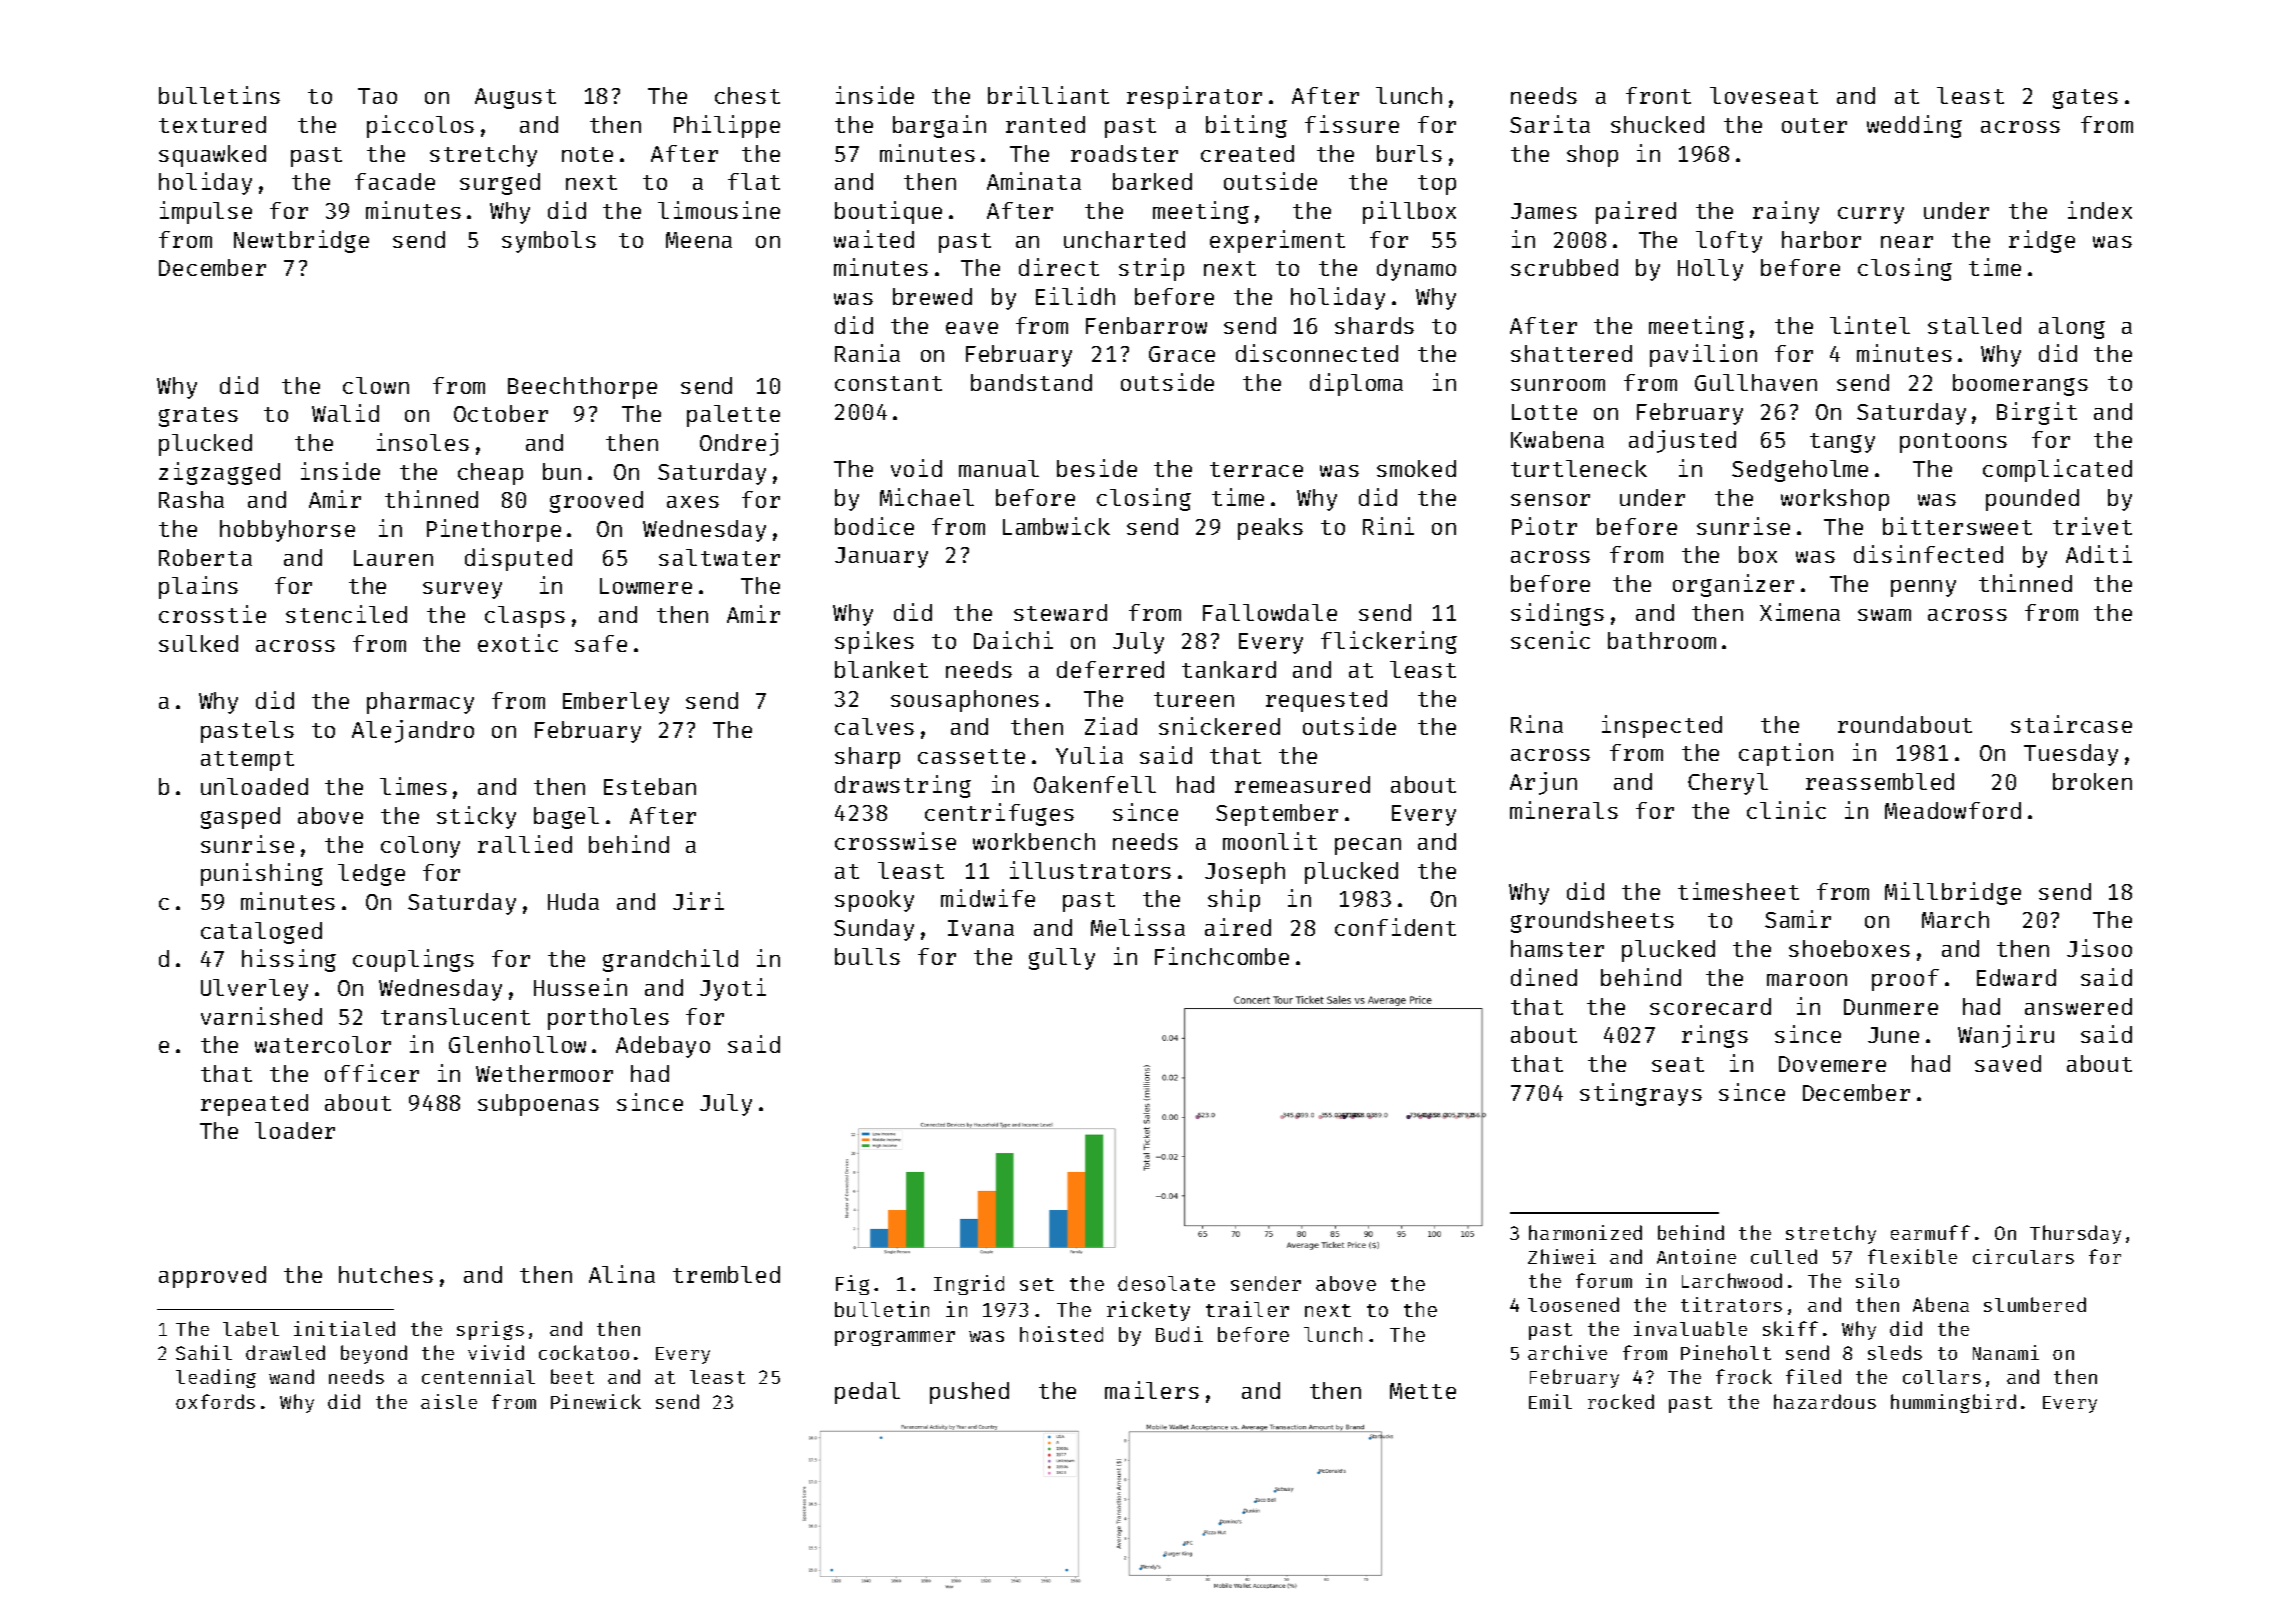 The image size is (2292, 1620). I want to click on initialed, so click(344, 1328).
